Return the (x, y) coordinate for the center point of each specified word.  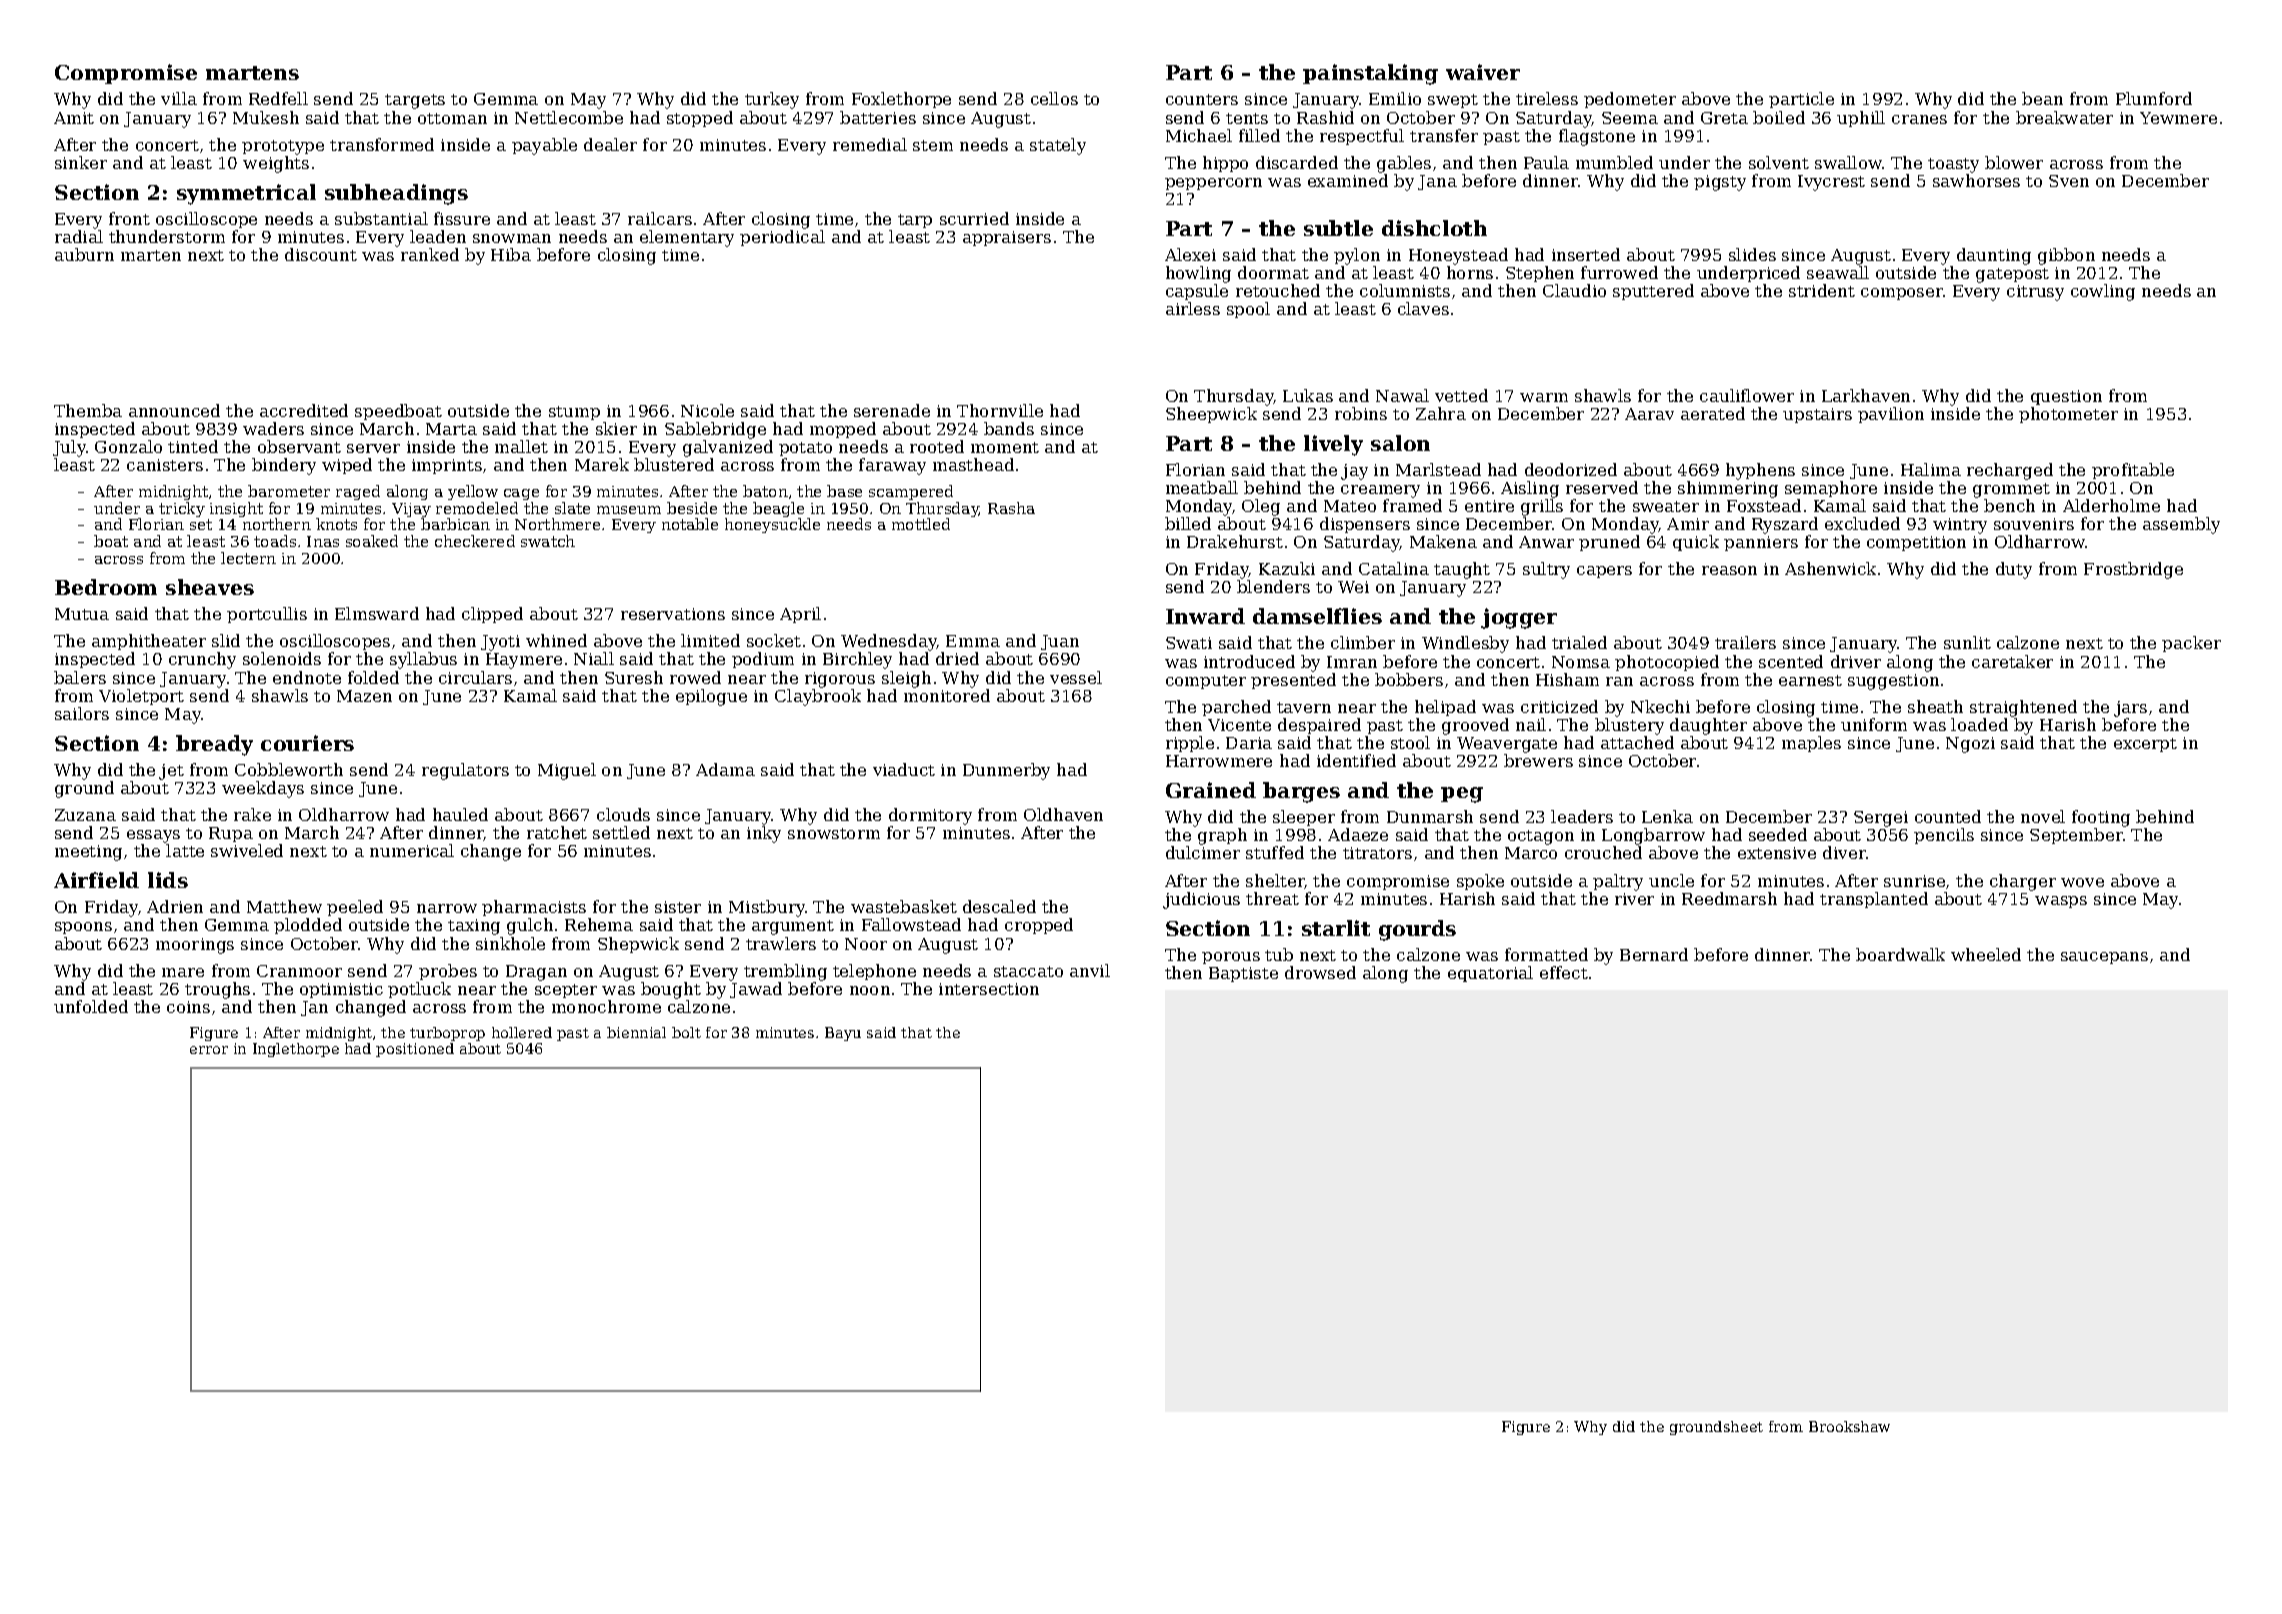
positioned (415, 1050)
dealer (610, 144)
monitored (947, 695)
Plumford (2154, 98)
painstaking (1370, 74)
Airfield (96, 880)
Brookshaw (1849, 1426)
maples (1811, 744)
